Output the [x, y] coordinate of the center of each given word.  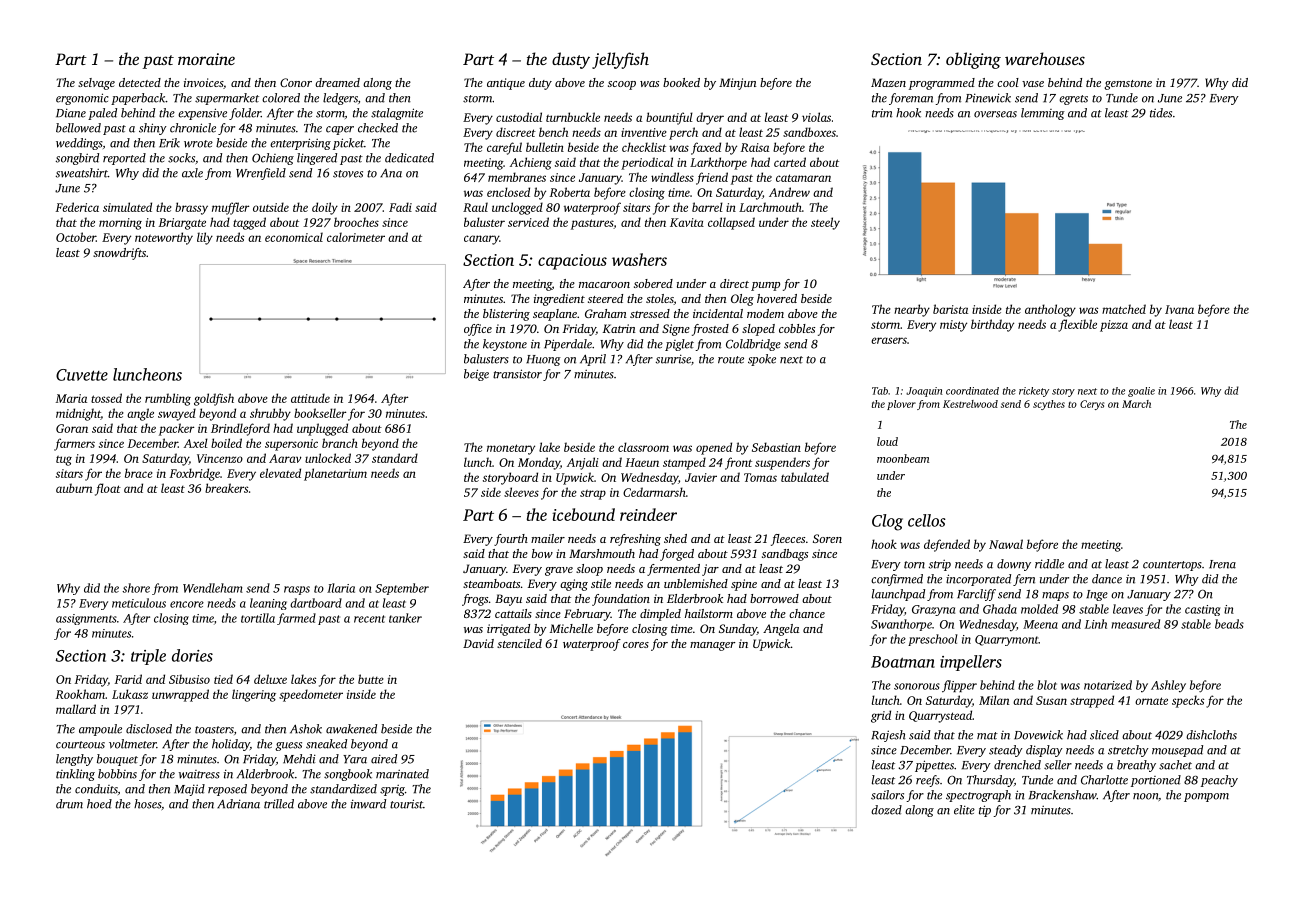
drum [69, 804]
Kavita [687, 222]
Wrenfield [261, 174]
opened [714, 448]
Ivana [1179, 309]
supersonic [291, 445]
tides [1161, 113]
